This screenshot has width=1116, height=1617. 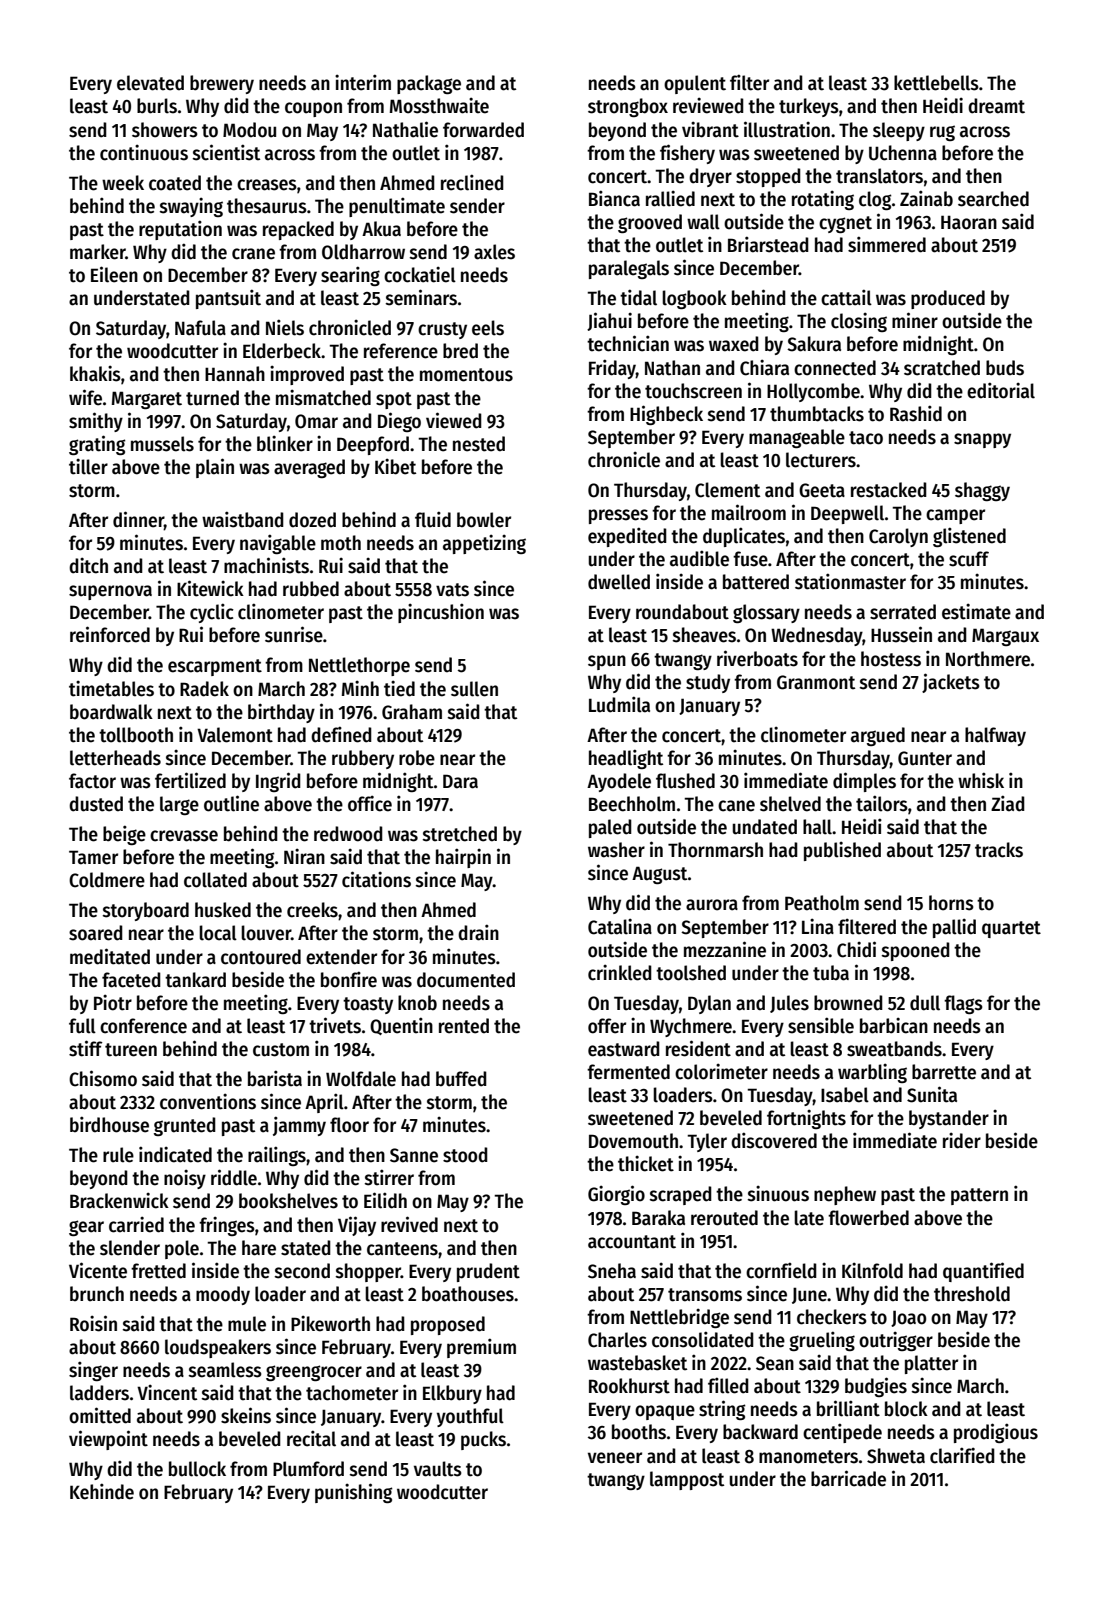 What do you see at coordinates (724, 1218) in the screenshot?
I see `rerouted` at bounding box center [724, 1218].
